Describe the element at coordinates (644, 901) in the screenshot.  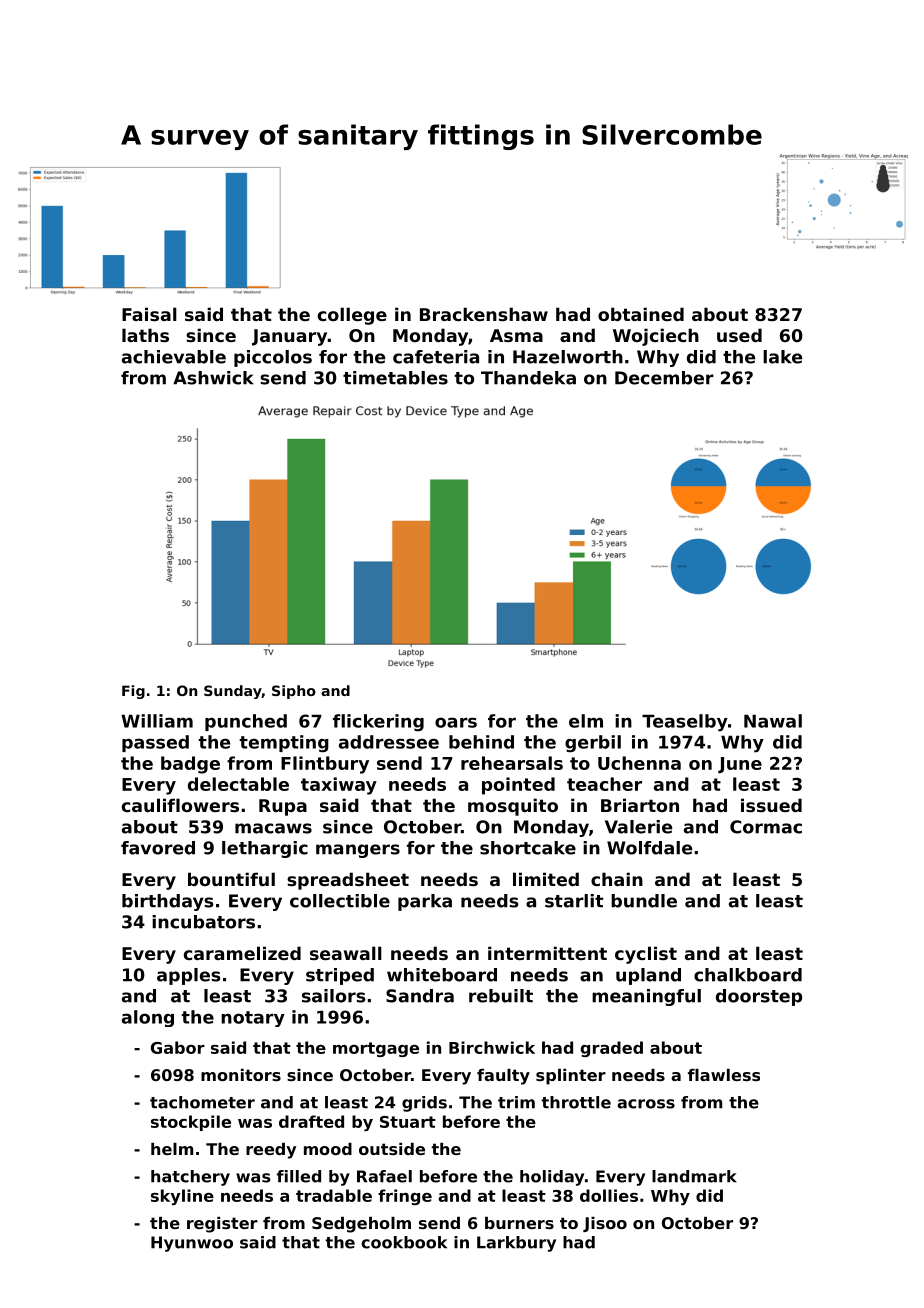
I see `bundle` at that location.
